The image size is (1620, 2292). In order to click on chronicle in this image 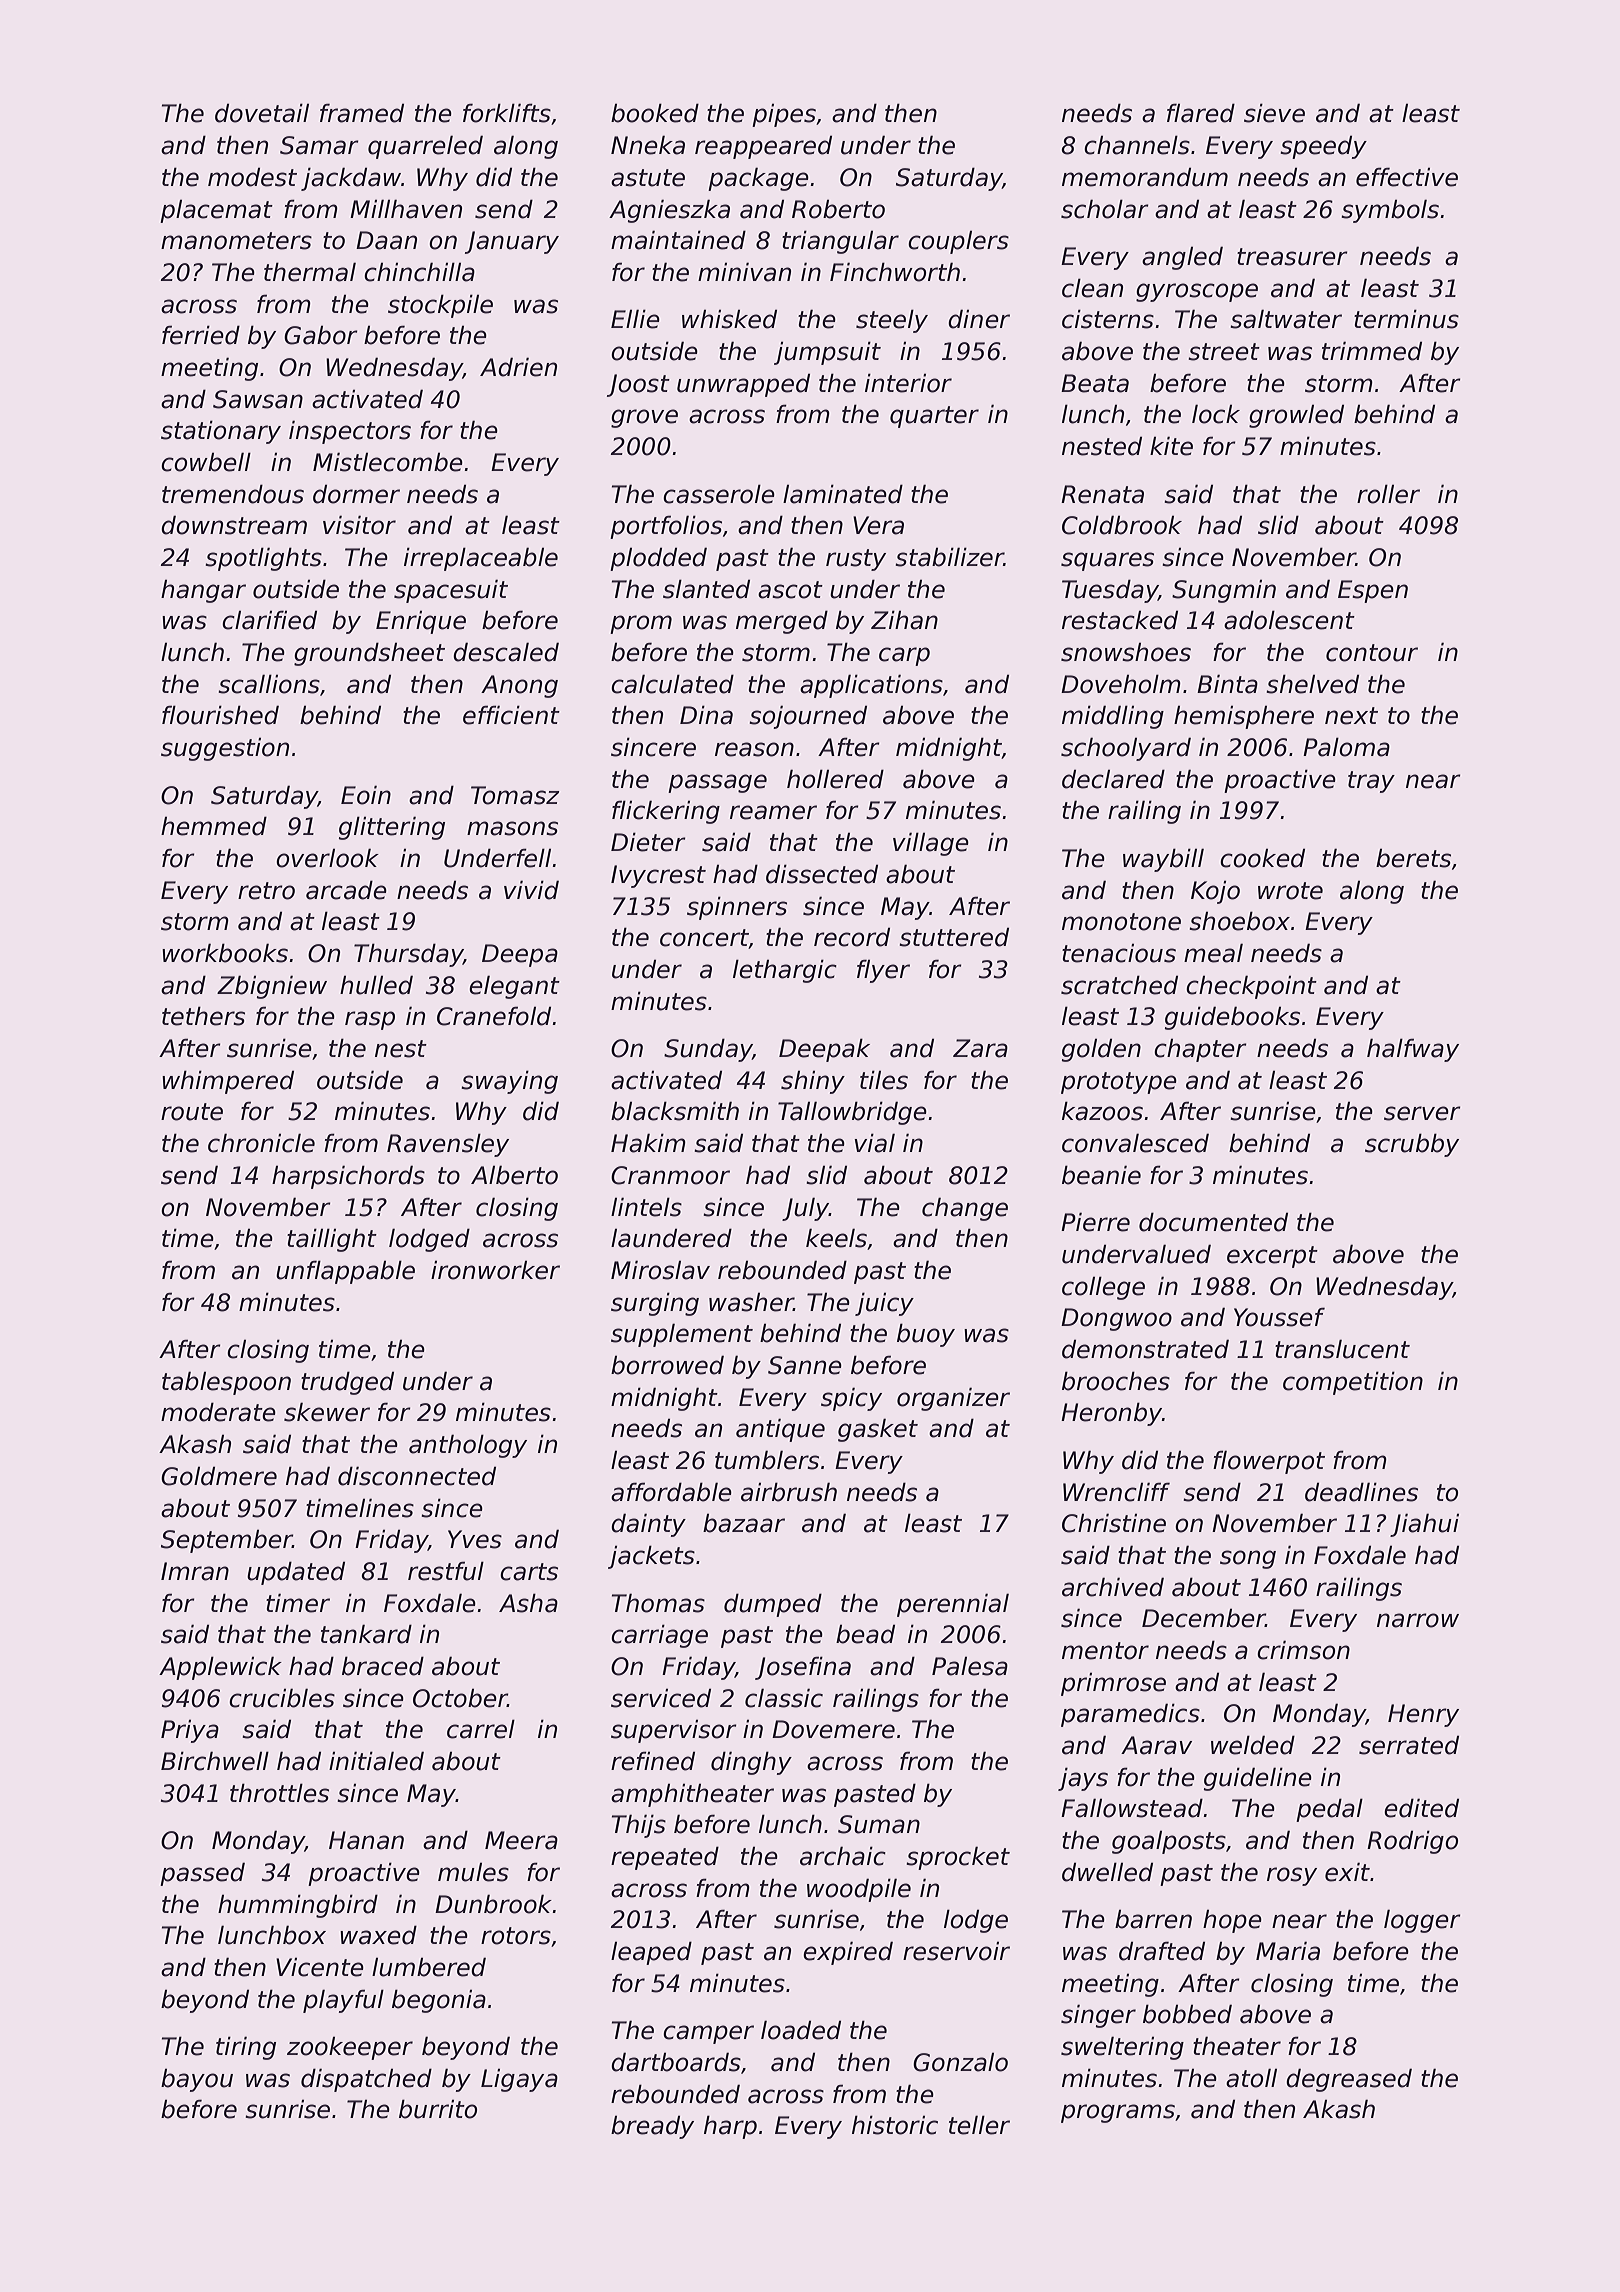, I will do `click(261, 1143)`.
